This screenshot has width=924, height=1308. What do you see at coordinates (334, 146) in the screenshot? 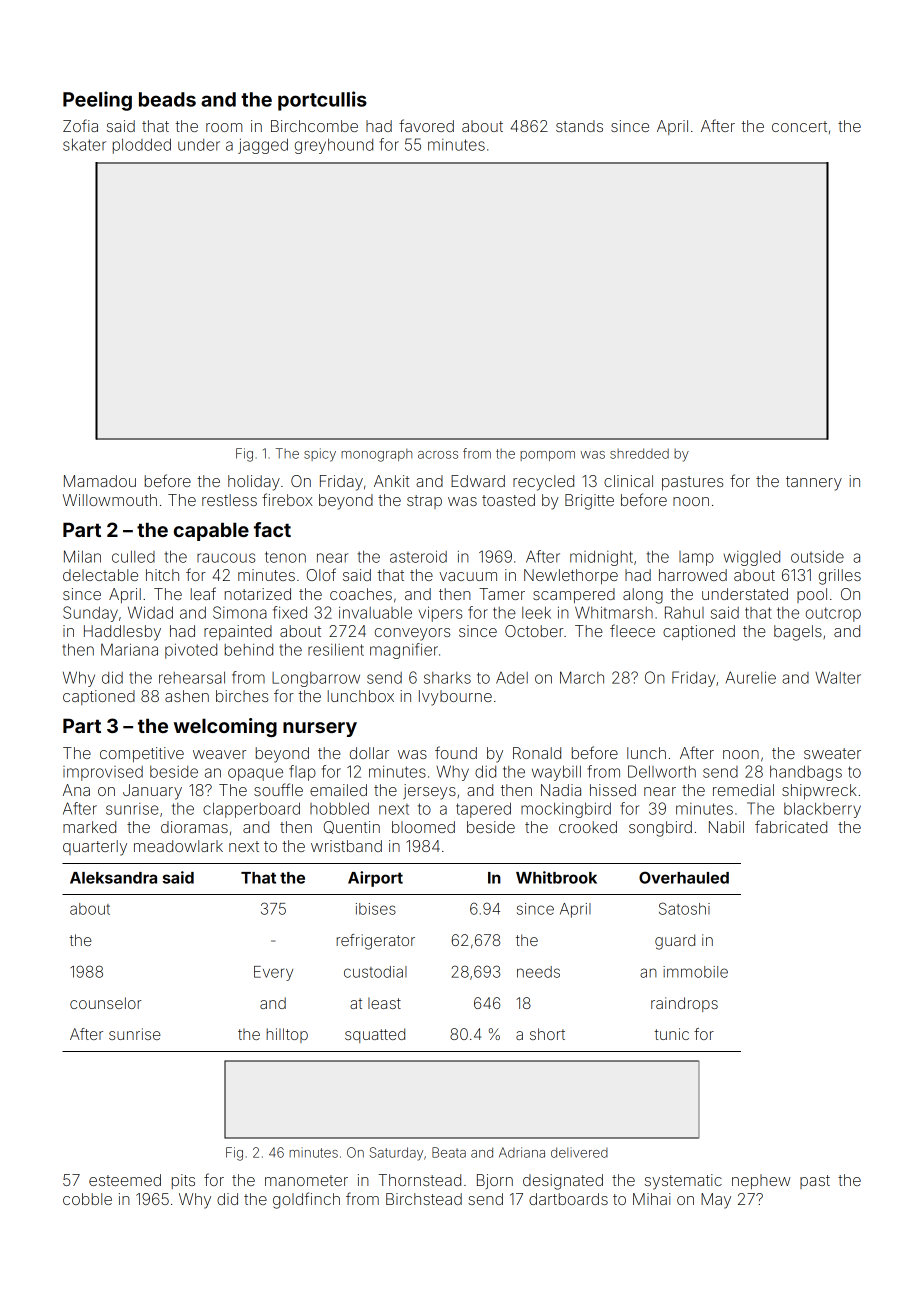
I see `greyhound` at bounding box center [334, 146].
